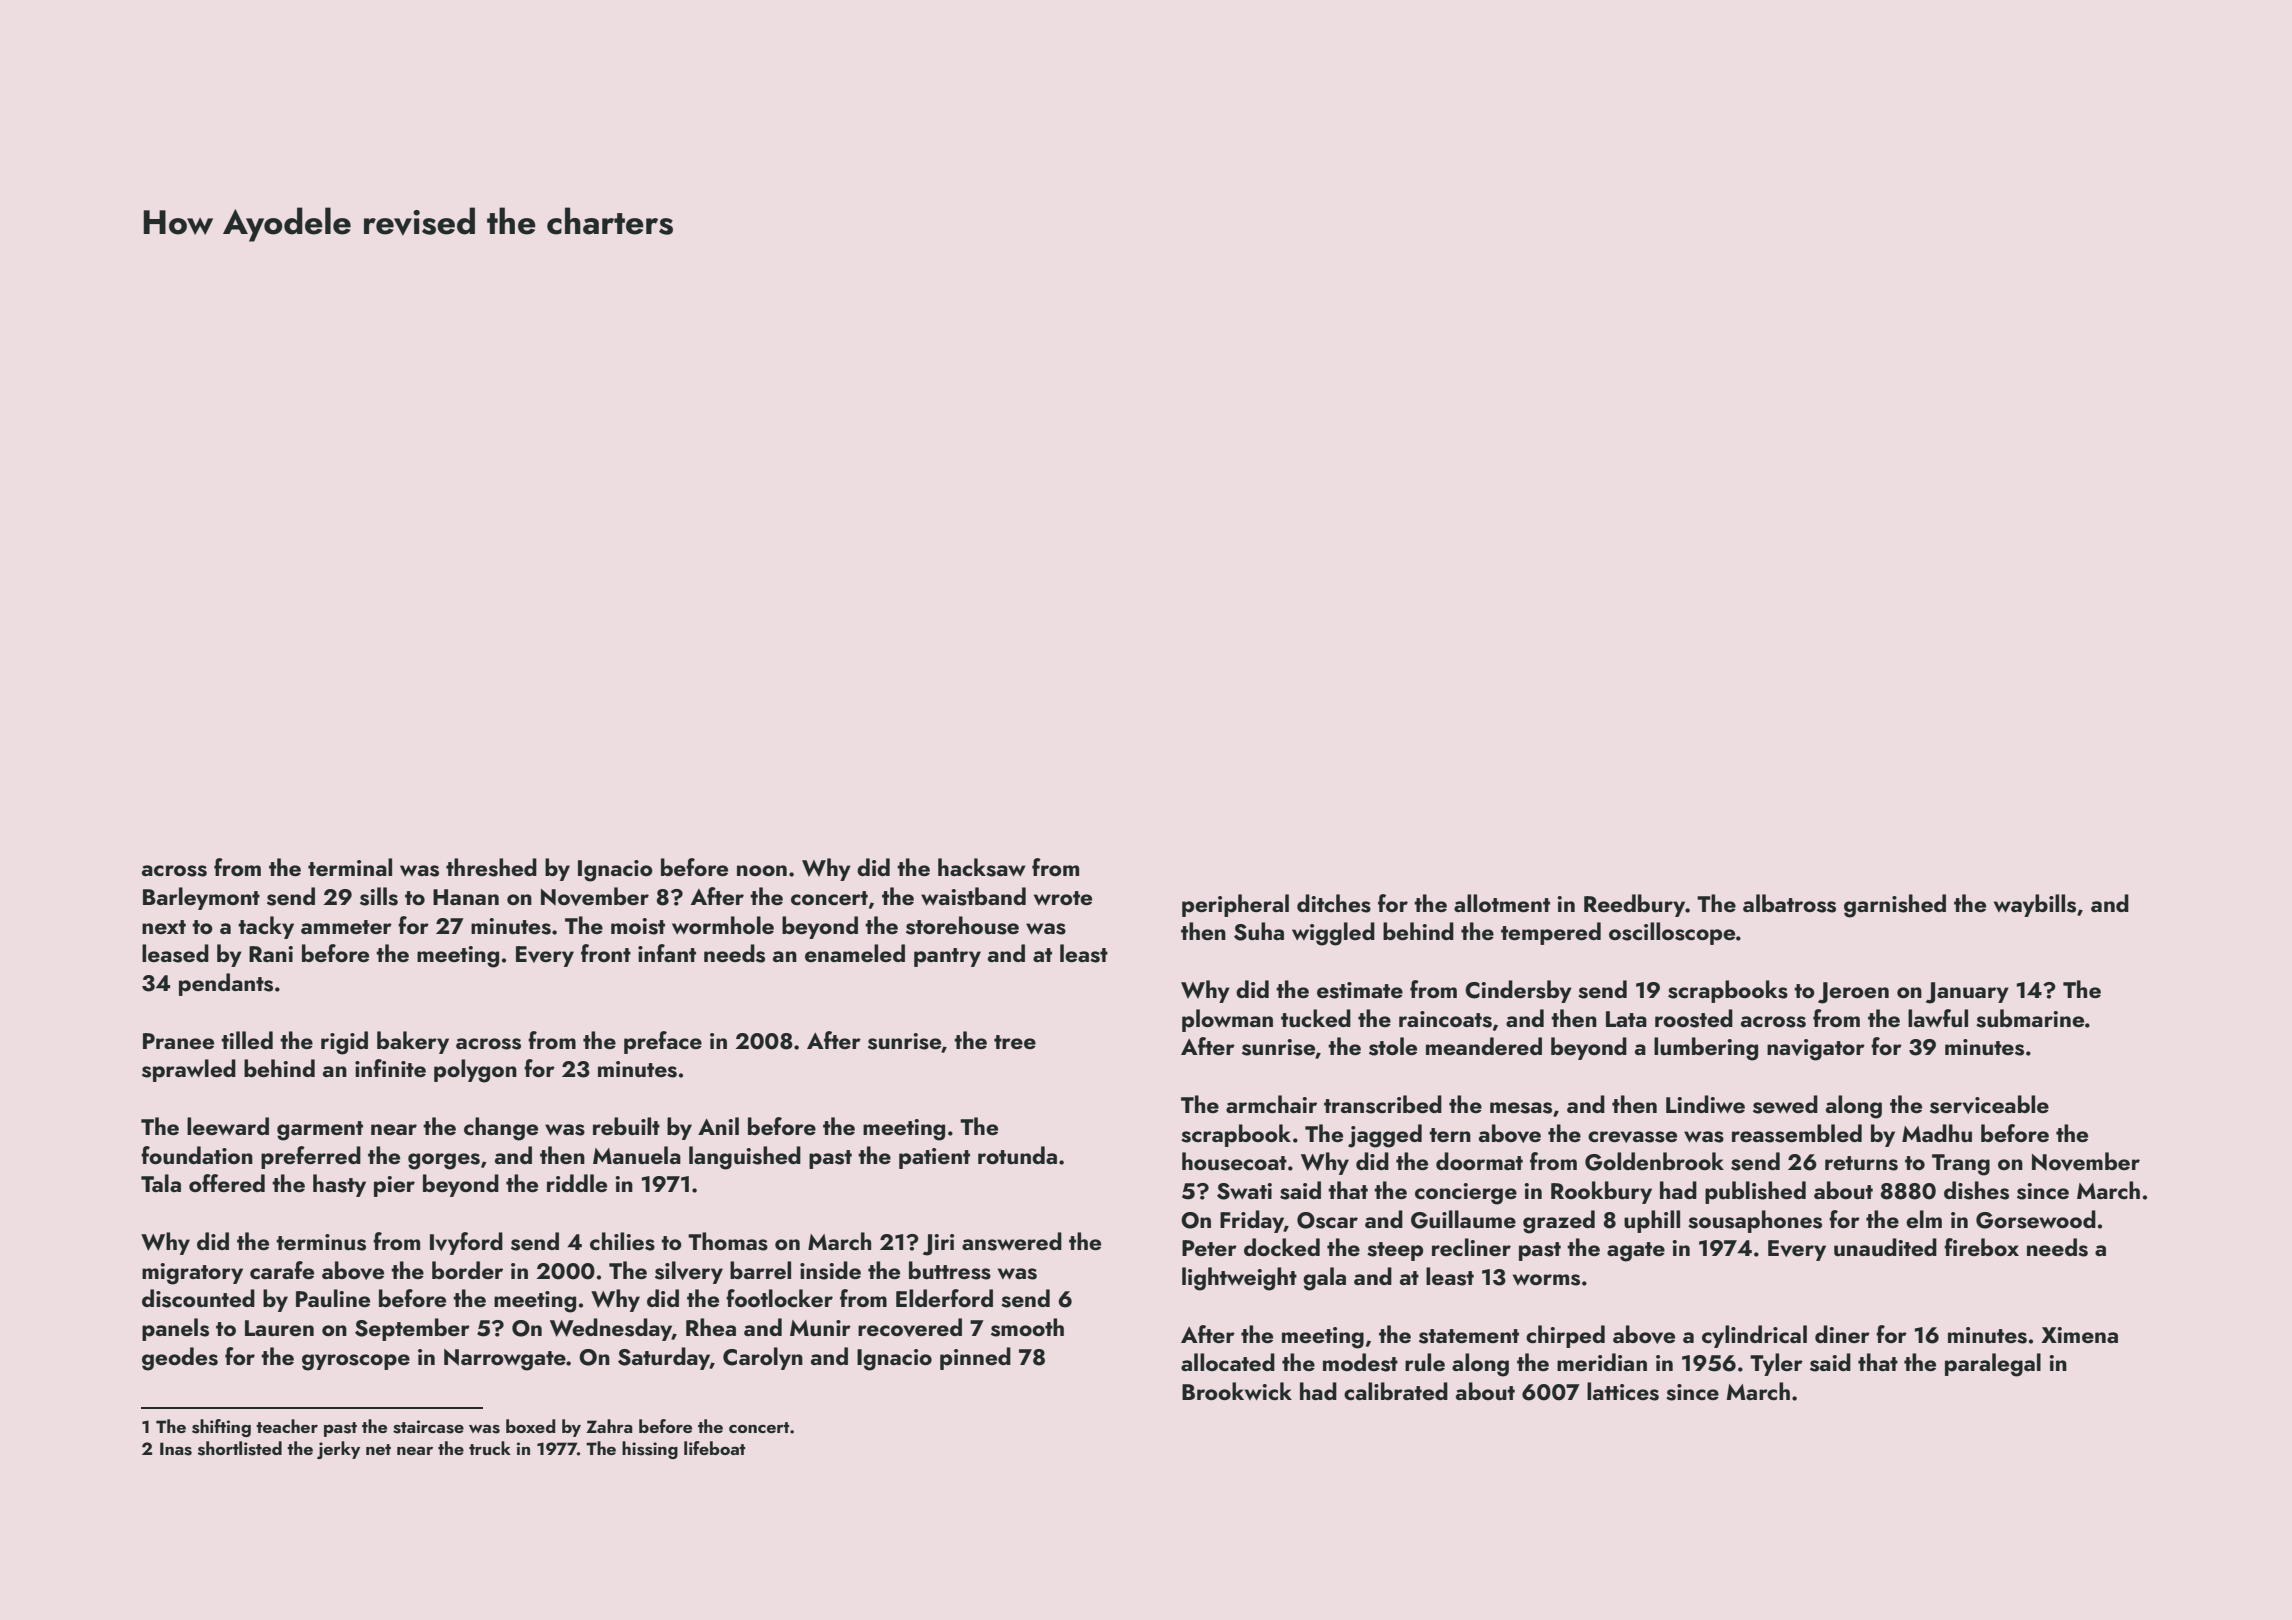 The width and height of the image is (2292, 1620). What do you see at coordinates (176, 1449) in the image?
I see `Inas` at bounding box center [176, 1449].
